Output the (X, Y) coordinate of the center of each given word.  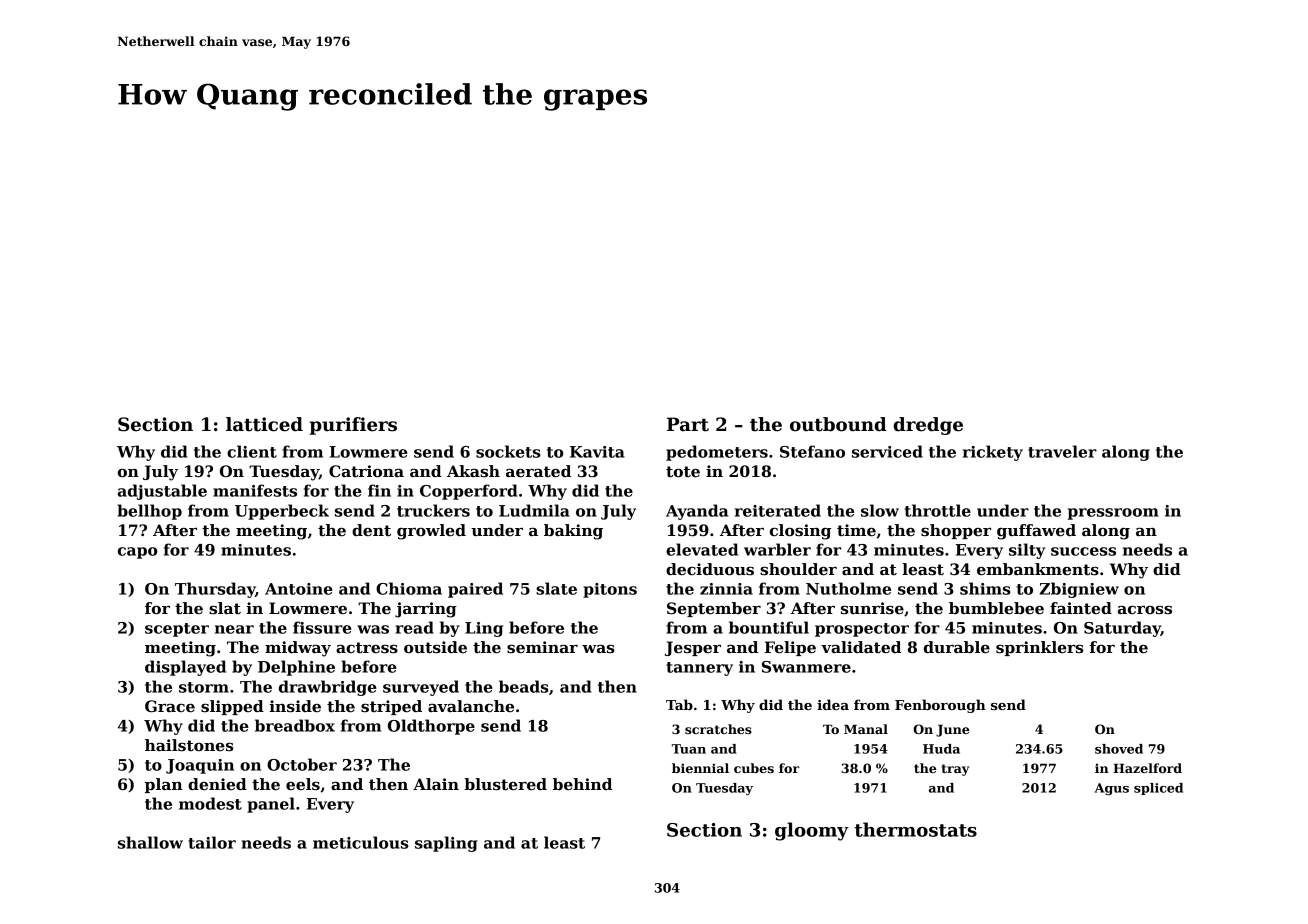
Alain (436, 784)
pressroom (1113, 514)
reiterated (778, 510)
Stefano (812, 451)
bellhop (149, 512)
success (1083, 551)
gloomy (812, 831)
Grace (170, 706)
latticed (264, 424)
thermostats (916, 829)
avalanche (471, 706)
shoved (1119, 749)
